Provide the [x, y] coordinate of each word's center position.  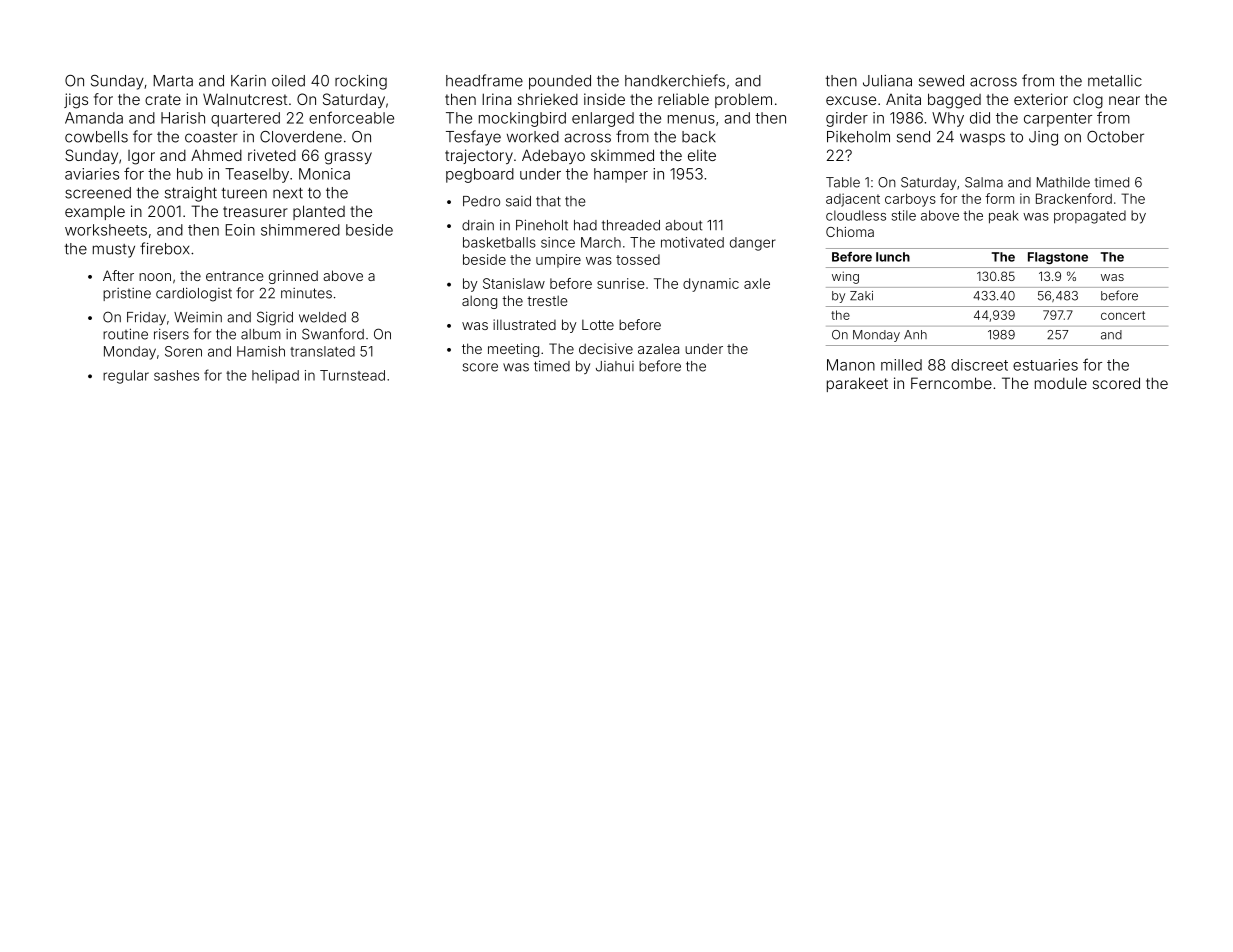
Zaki [861, 296]
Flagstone [1058, 258]
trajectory [479, 156]
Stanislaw [514, 283]
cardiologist [194, 295]
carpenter [1058, 120]
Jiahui [615, 366]
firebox [165, 248]
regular [126, 377]
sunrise [621, 283]
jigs [76, 101]
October [1115, 137]
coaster [211, 137]
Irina [497, 99]
